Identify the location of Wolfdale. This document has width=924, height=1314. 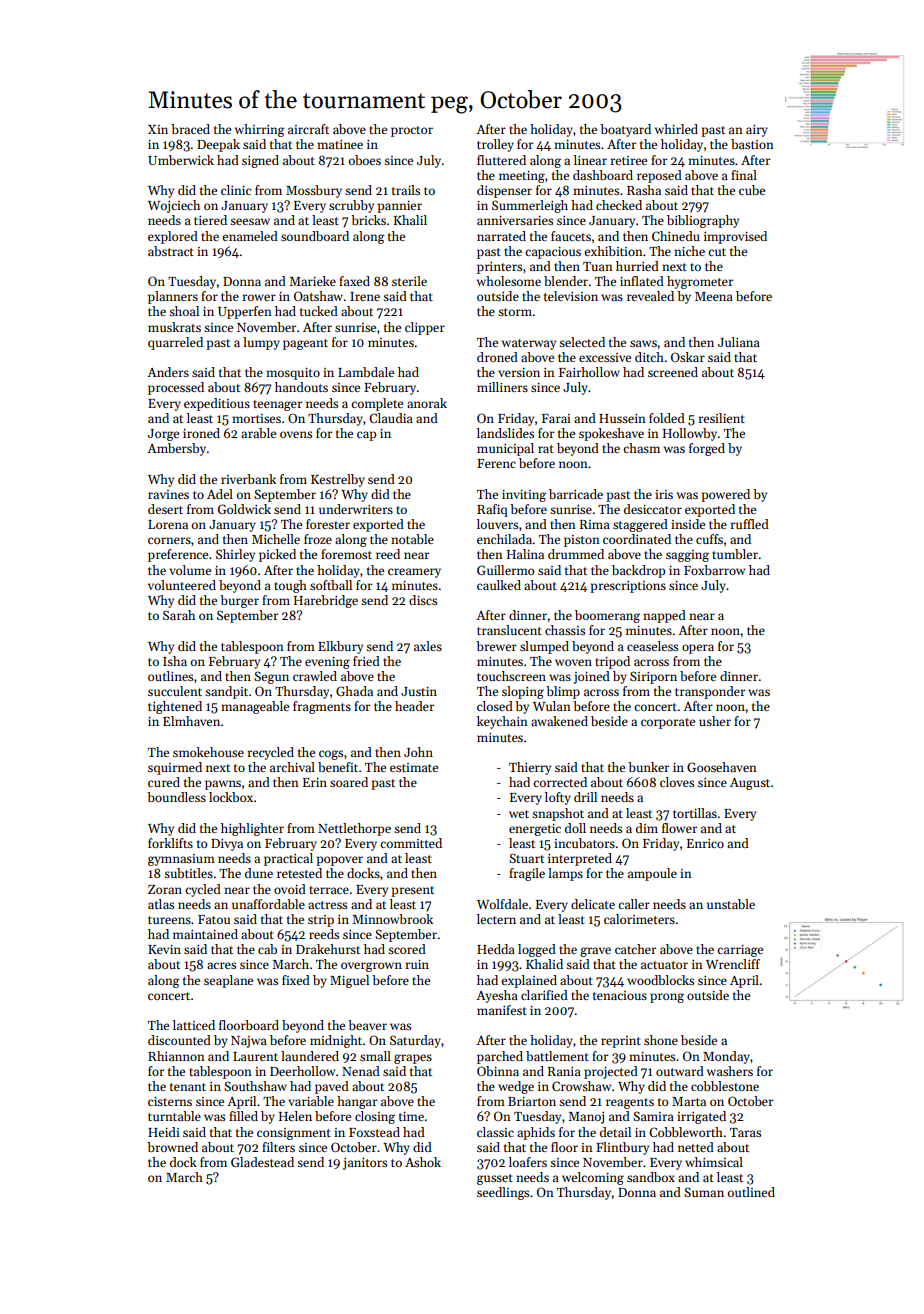
(502, 904).
